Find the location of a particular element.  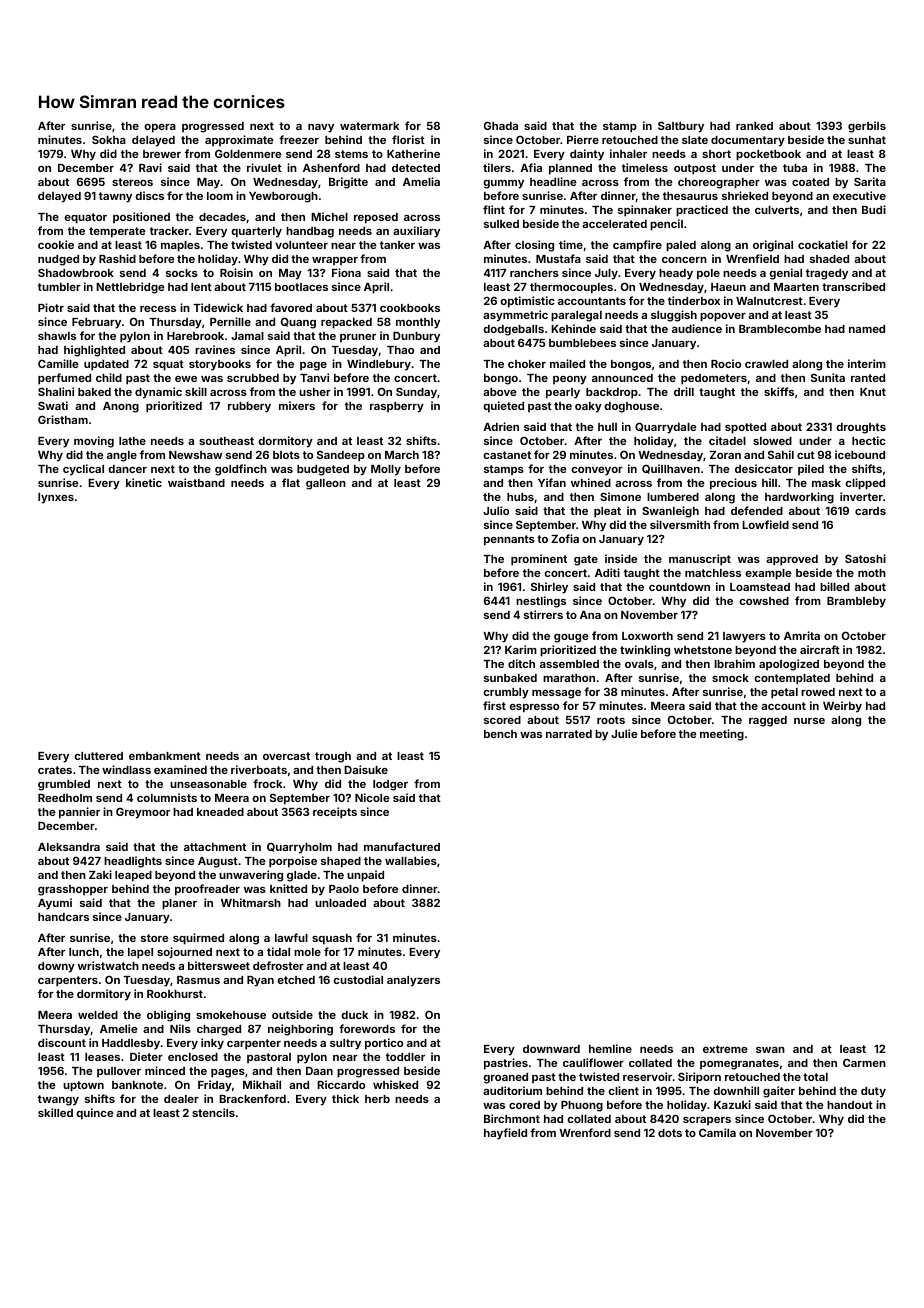

petal is located at coordinates (784, 693).
